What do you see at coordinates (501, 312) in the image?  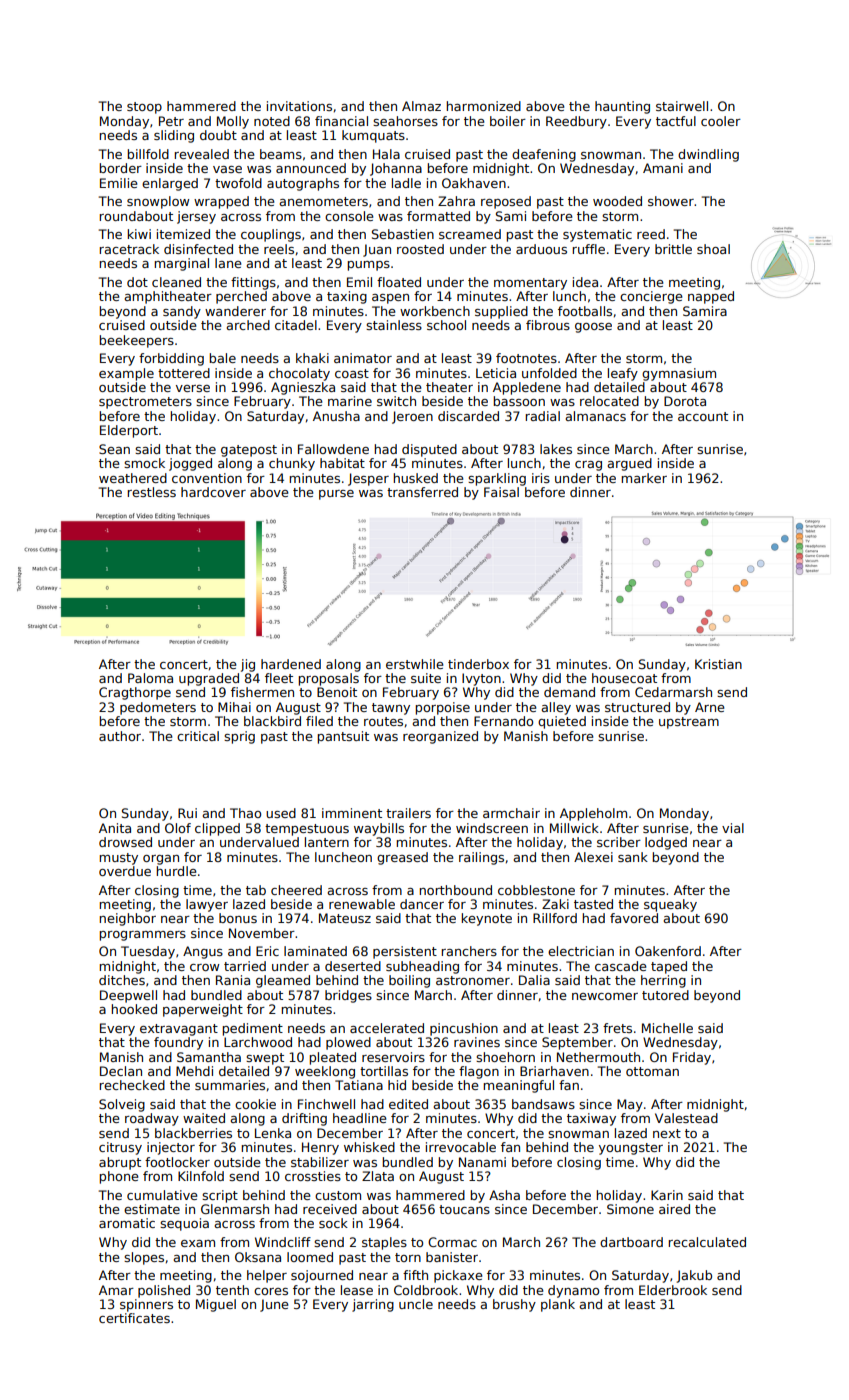 I see `supplied` at bounding box center [501, 312].
